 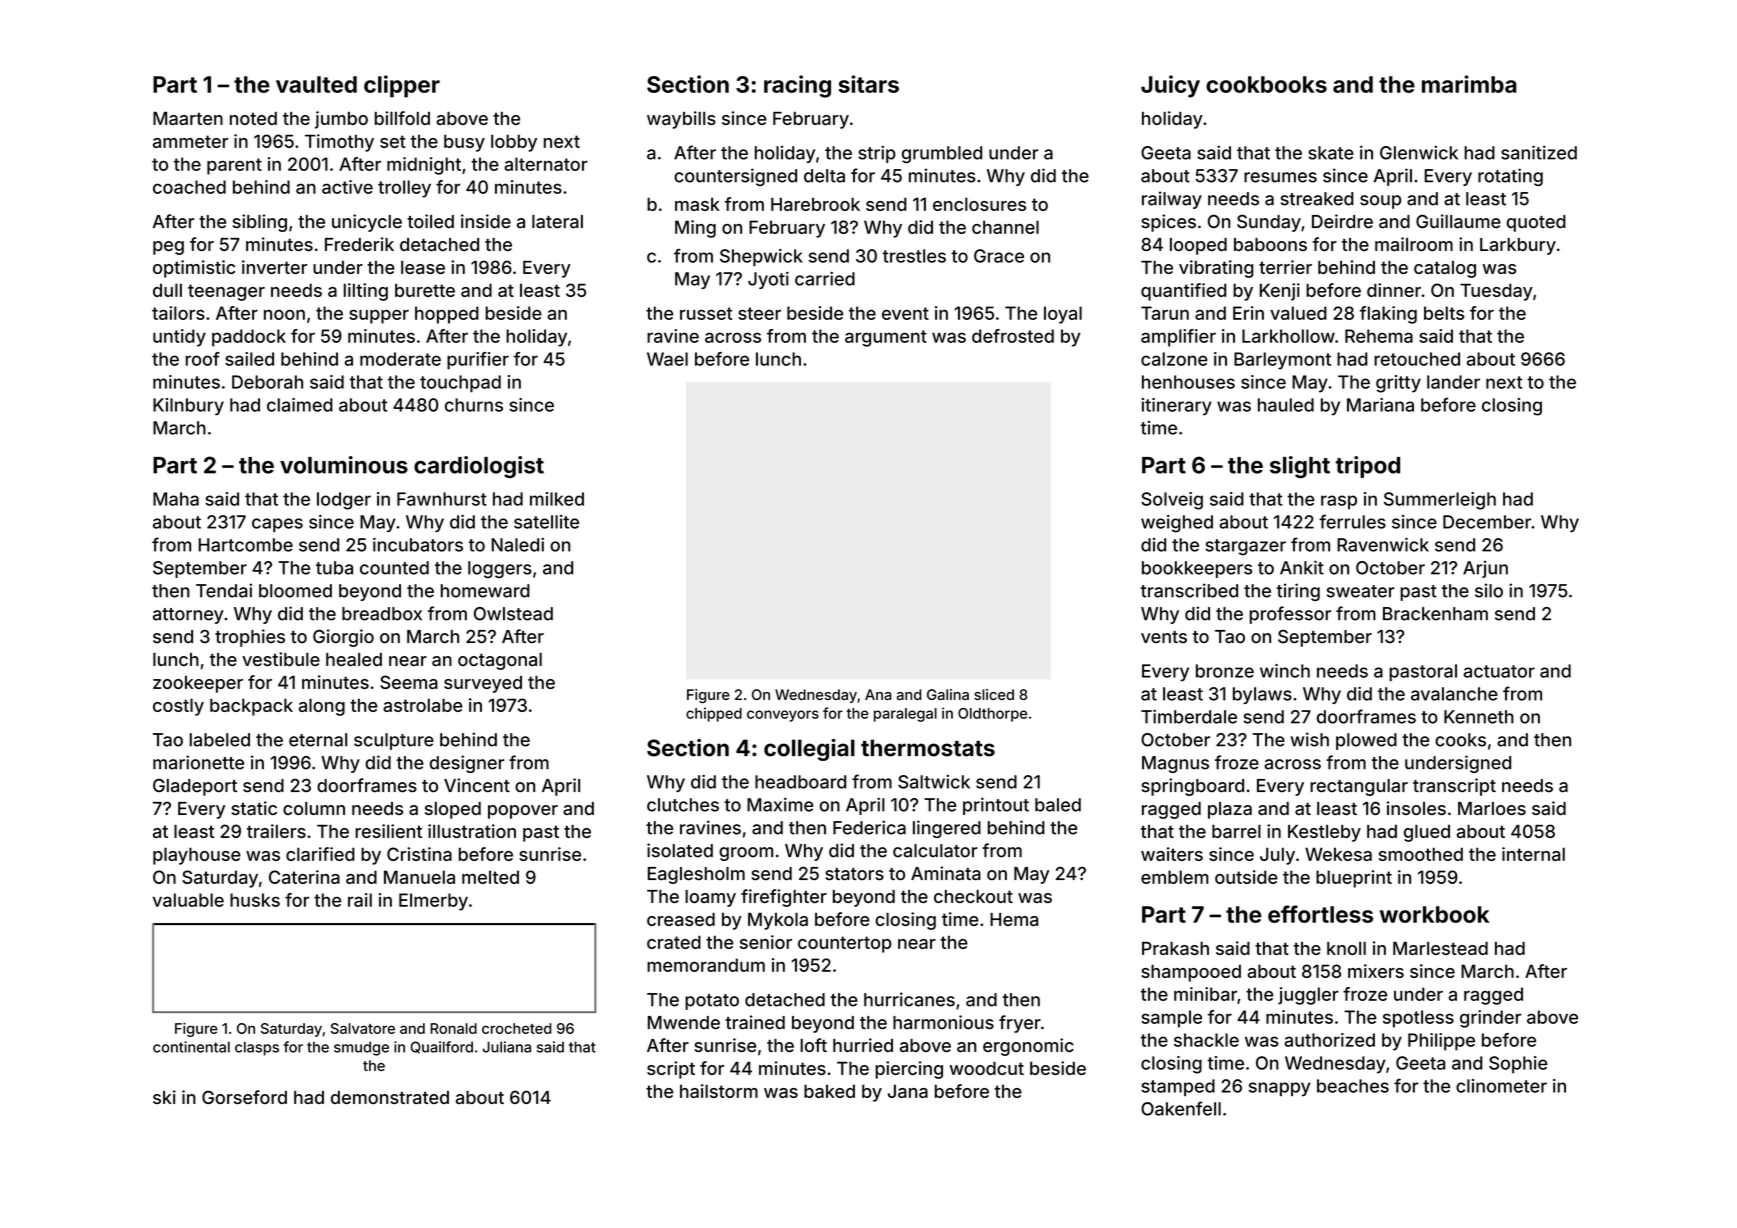 I want to click on Aminata, so click(x=946, y=873).
